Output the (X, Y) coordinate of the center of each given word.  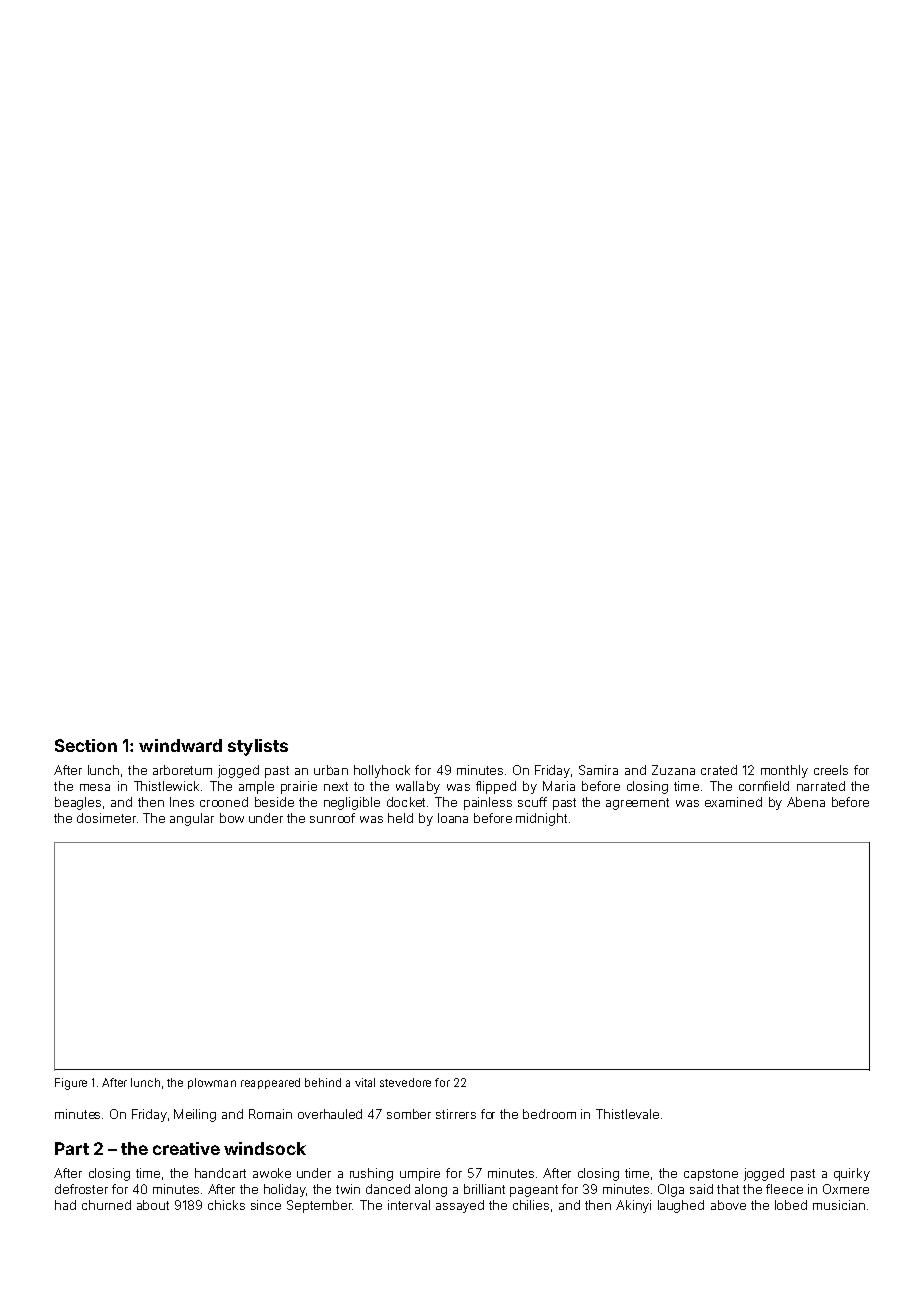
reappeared (270, 1083)
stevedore (405, 1082)
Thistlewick (166, 786)
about (153, 1205)
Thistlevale (627, 1114)
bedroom (549, 1114)
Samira (598, 770)
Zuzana (673, 770)
